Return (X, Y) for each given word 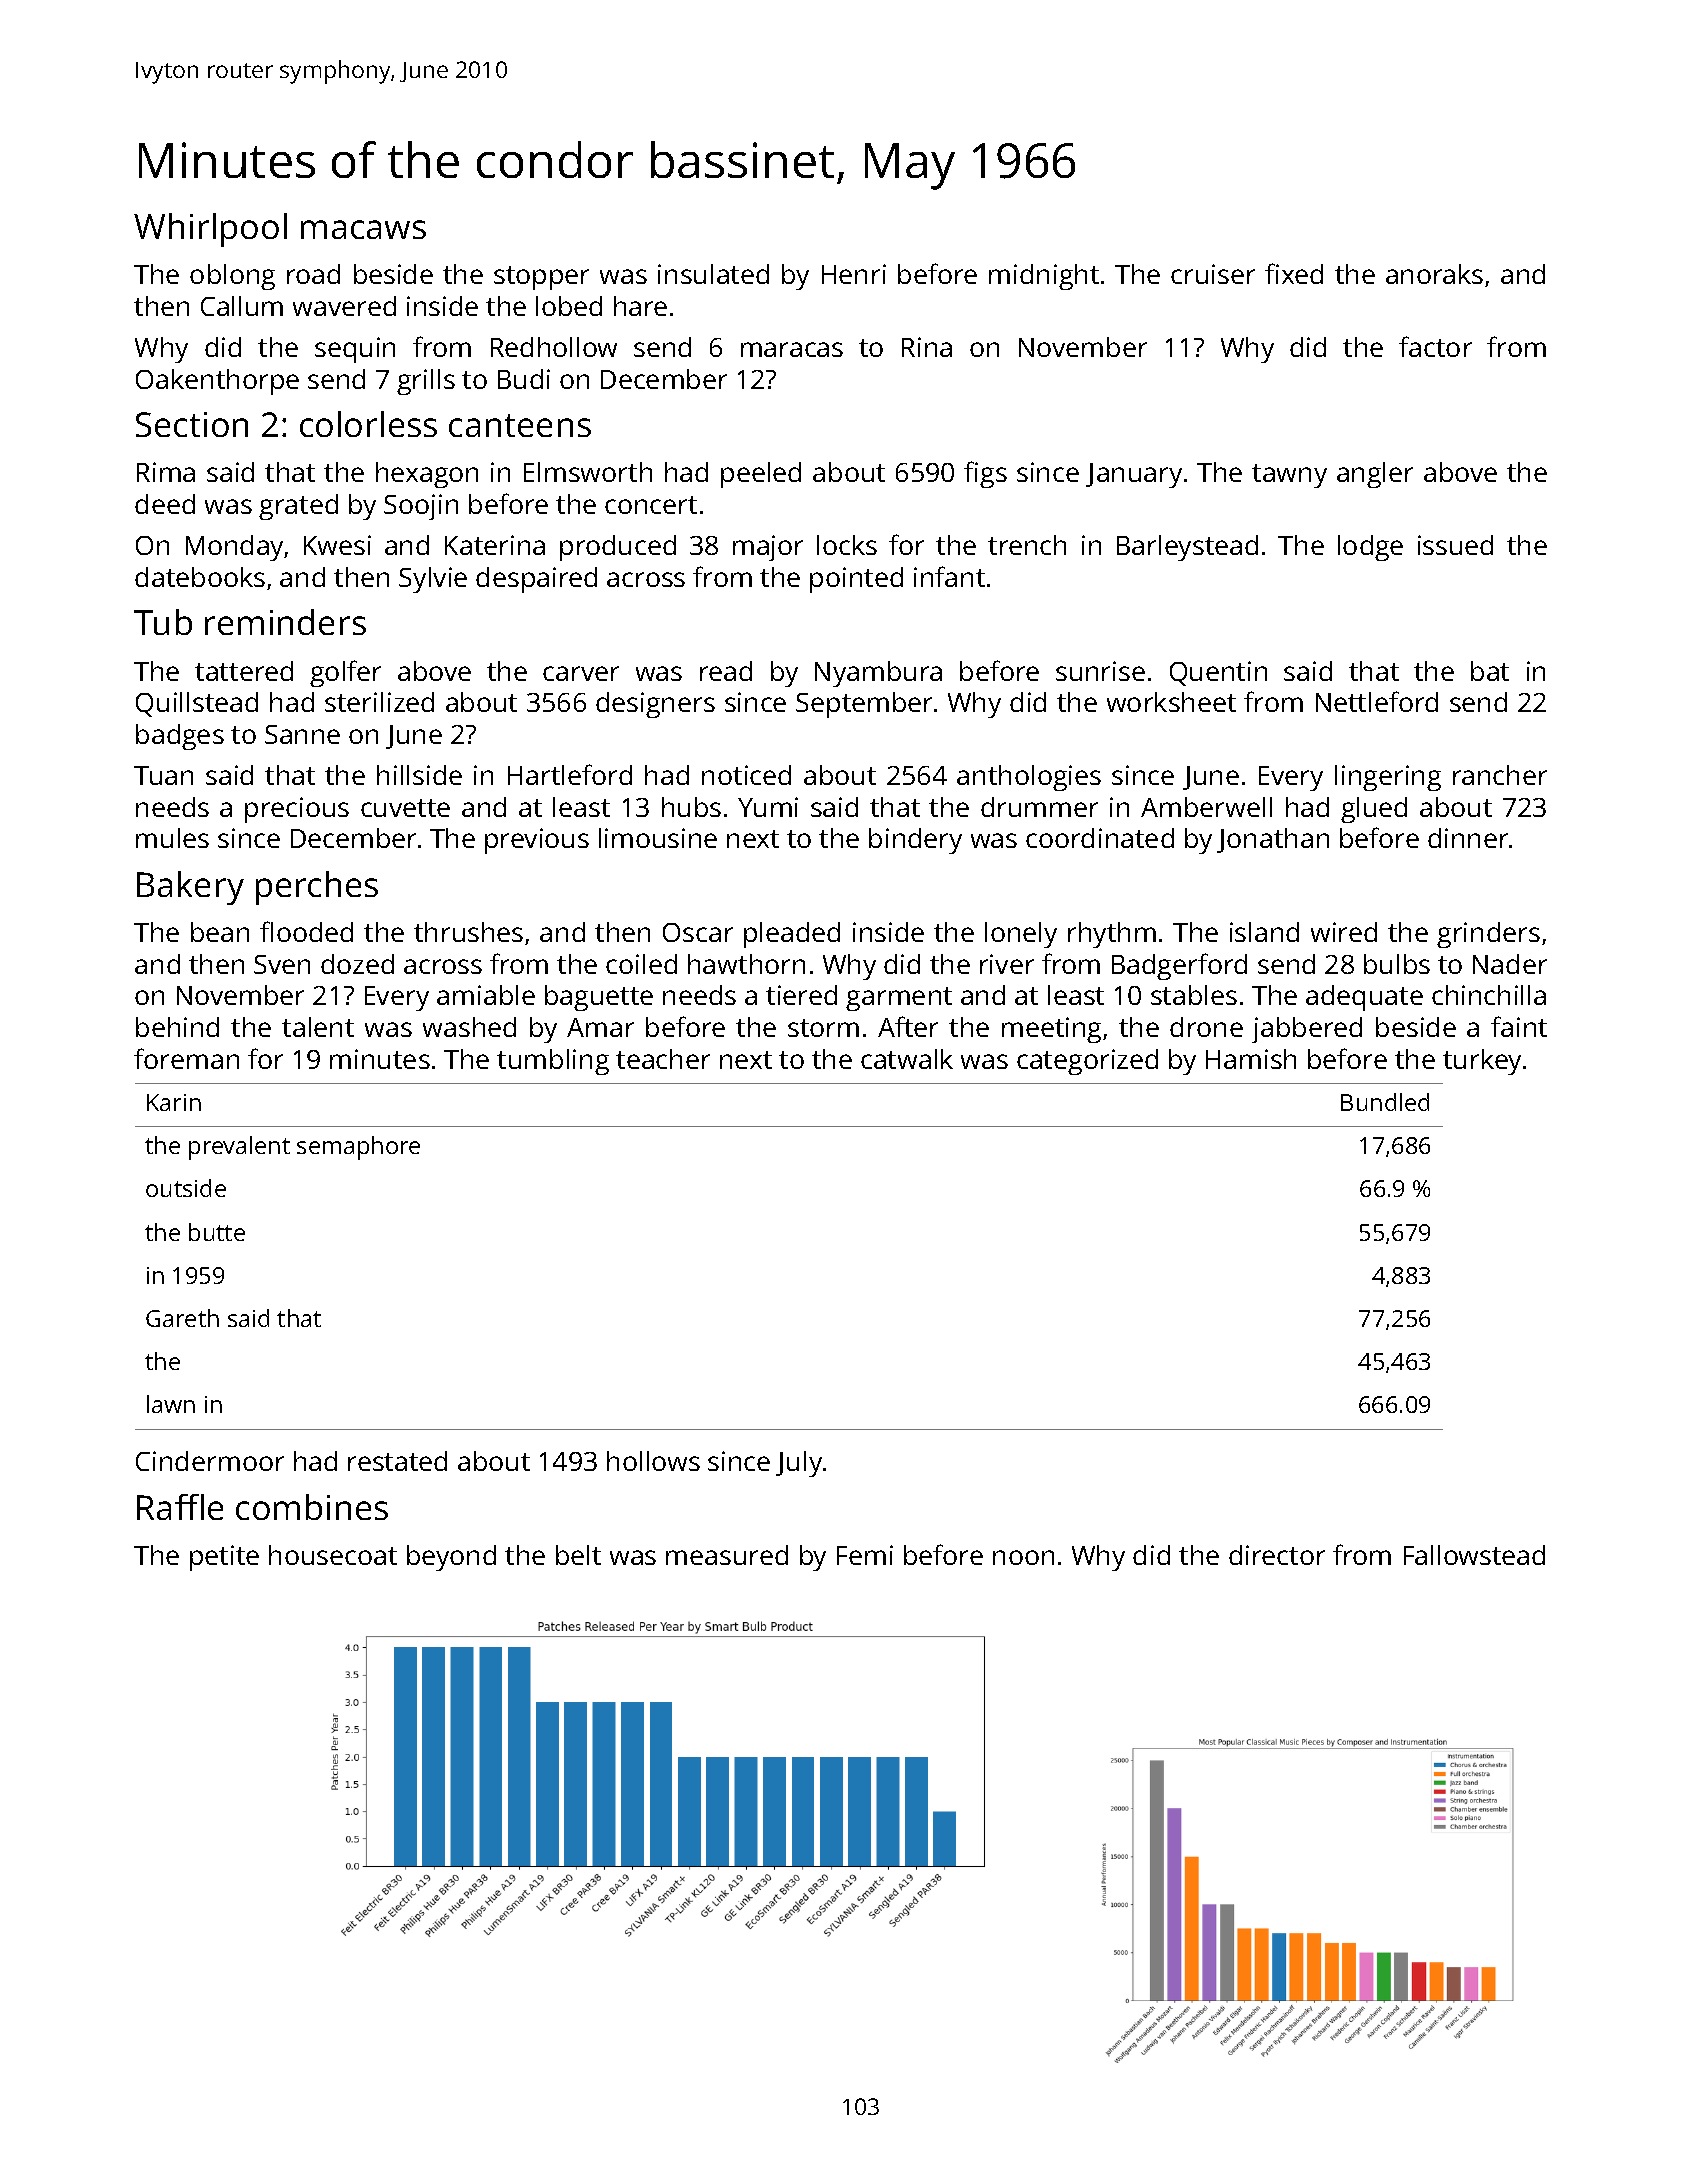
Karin (174, 1102)
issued (1455, 545)
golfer (345, 673)
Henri (854, 274)
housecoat (333, 1555)
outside (186, 1188)
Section (192, 424)
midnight (1044, 277)
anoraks (1434, 274)
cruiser (1213, 274)
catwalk (907, 1059)
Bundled (1385, 1102)
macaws (363, 229)
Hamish (1251, 1059)
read (726, 671)
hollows (653, 1461)
